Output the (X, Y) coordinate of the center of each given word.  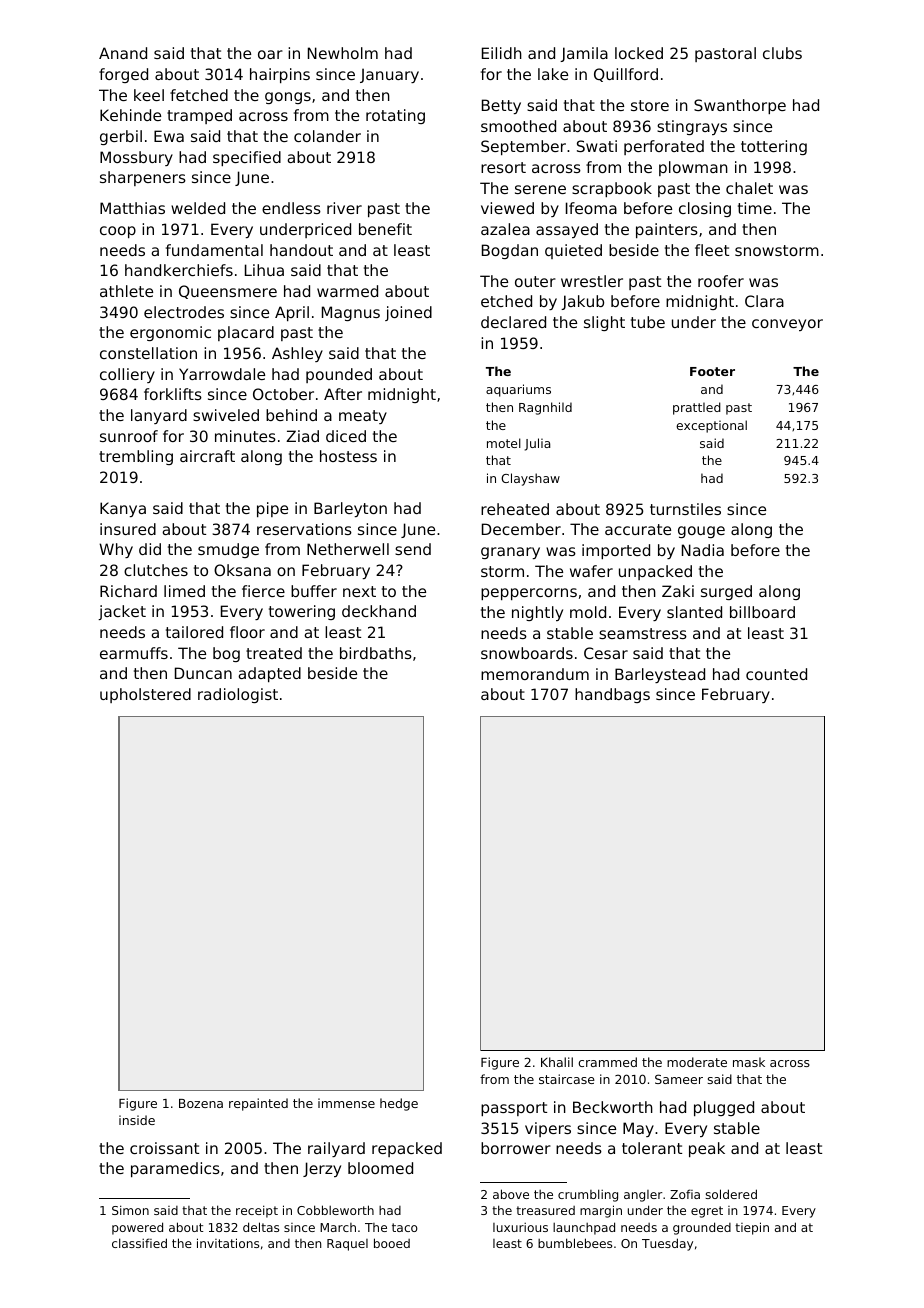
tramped (199, 116)
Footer (712, 371)
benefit (385, 229)
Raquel (347, 1245)
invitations (228, 1243)
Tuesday (667, 1244)
